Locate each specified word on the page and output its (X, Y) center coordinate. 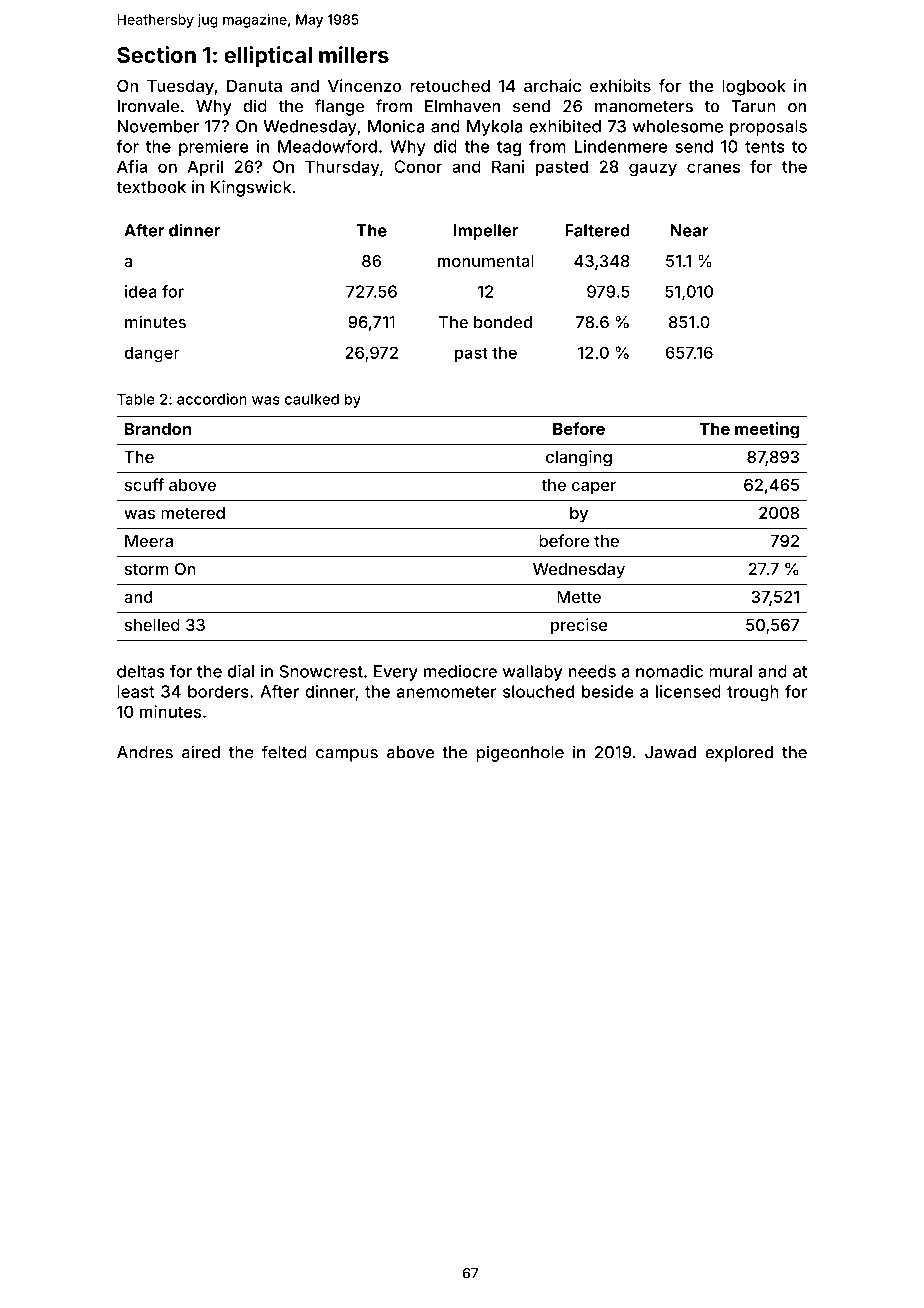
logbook (754, 88)
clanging (579, 458)
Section (156, 54)
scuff (144, 484)
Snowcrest (321, 671)
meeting (767, 430)
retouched (450, 86)
